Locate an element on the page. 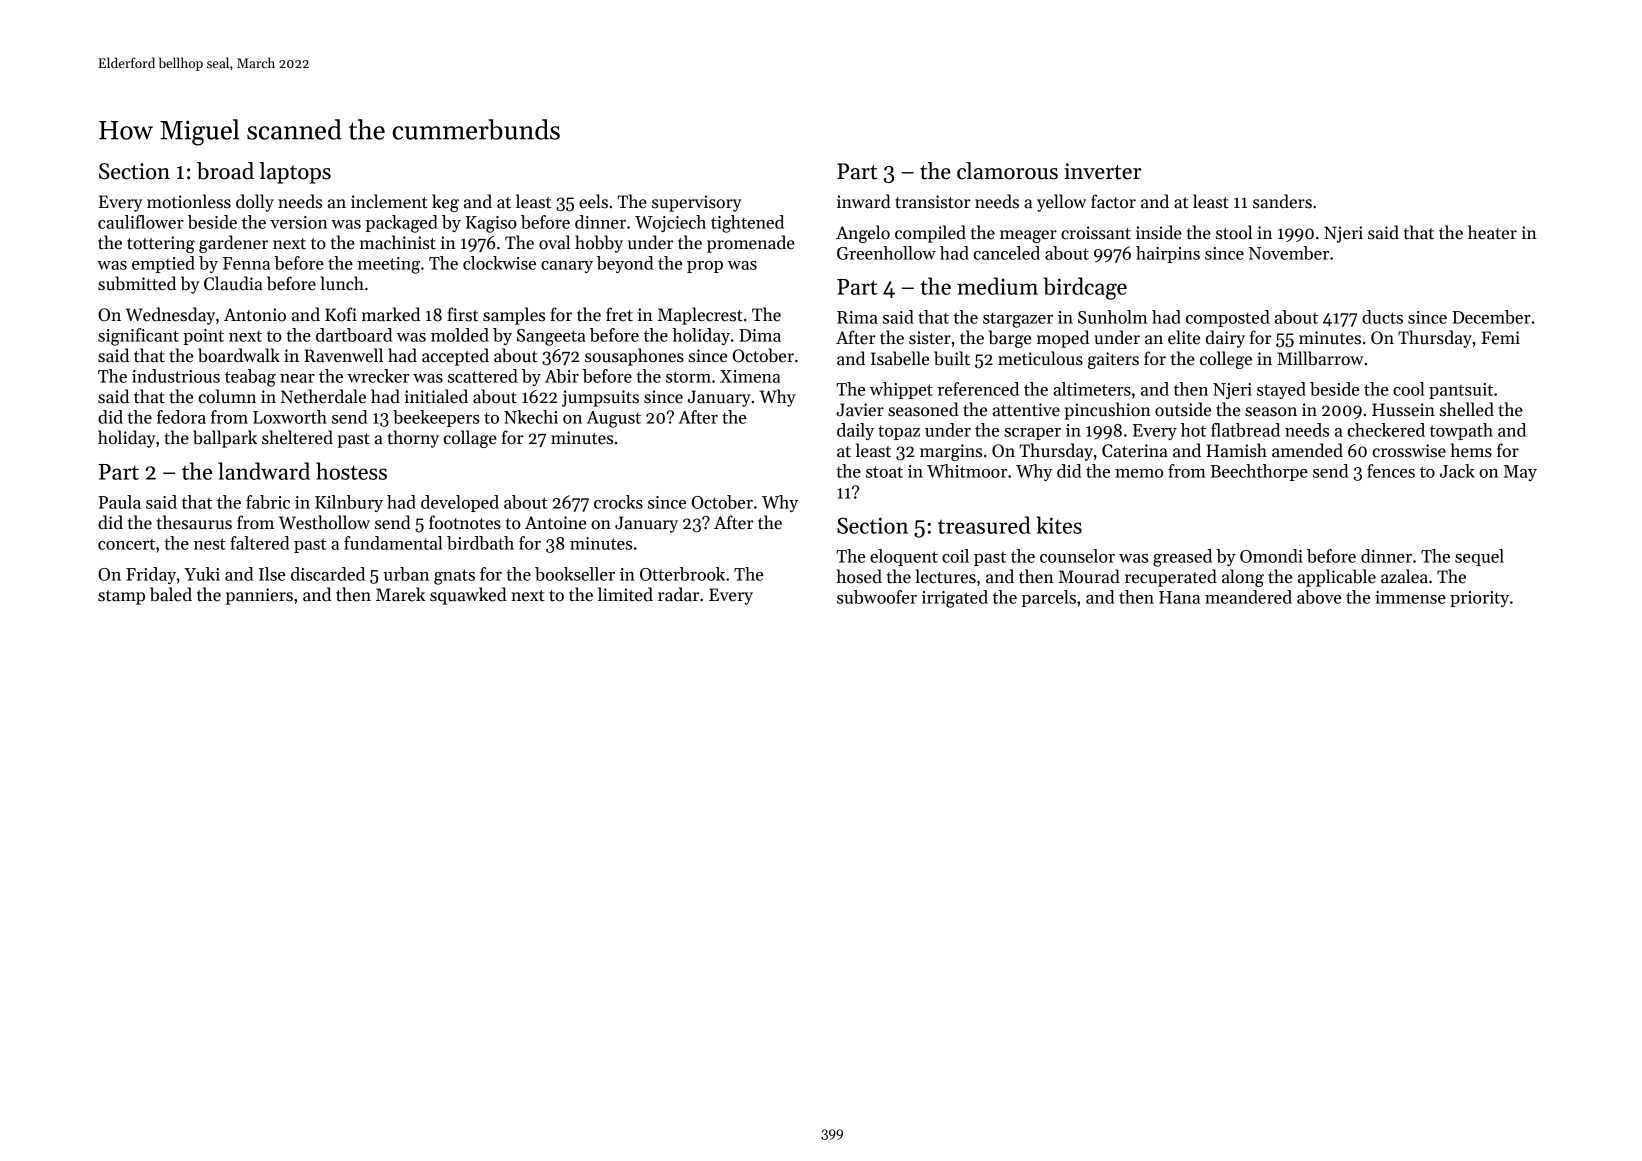  column is located at coordinates (227, 396).
